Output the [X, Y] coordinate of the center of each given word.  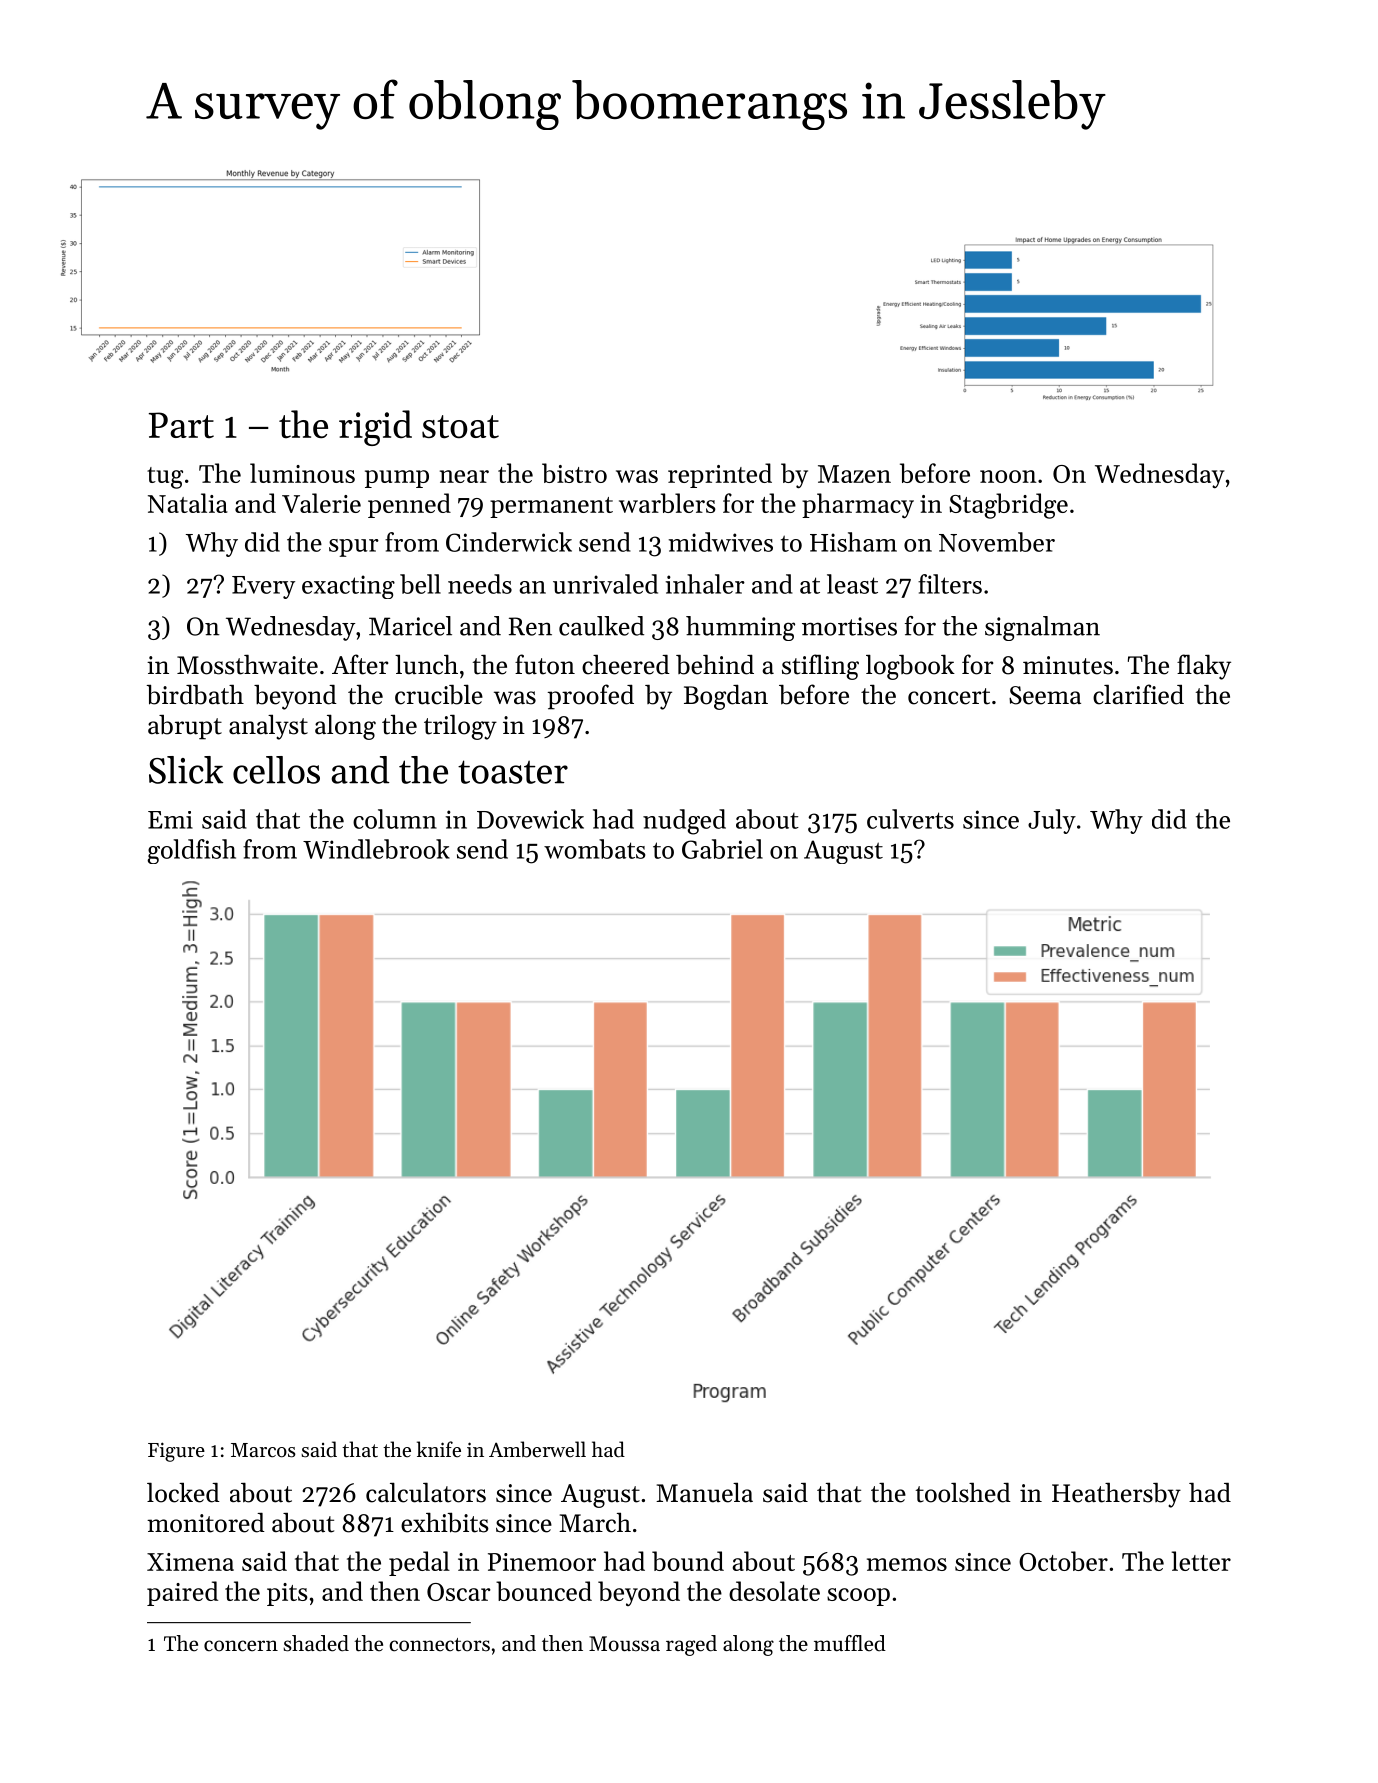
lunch [426, 664]
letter [1201, 1561]
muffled [850, 1643]
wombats [594, 849]
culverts [910, 819]
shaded [316, 1643]
